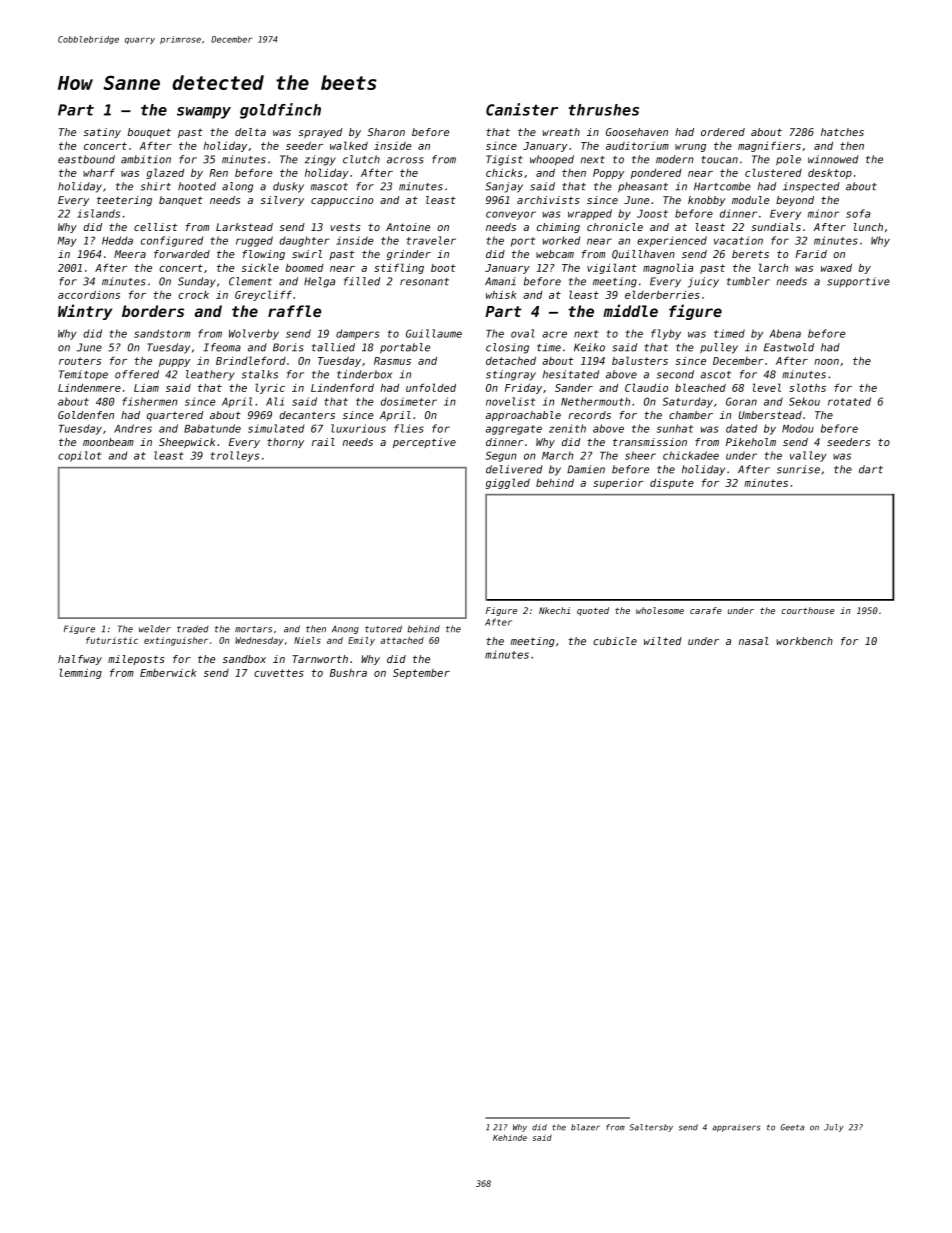  I want to click on tutored, so click(383, 629).
